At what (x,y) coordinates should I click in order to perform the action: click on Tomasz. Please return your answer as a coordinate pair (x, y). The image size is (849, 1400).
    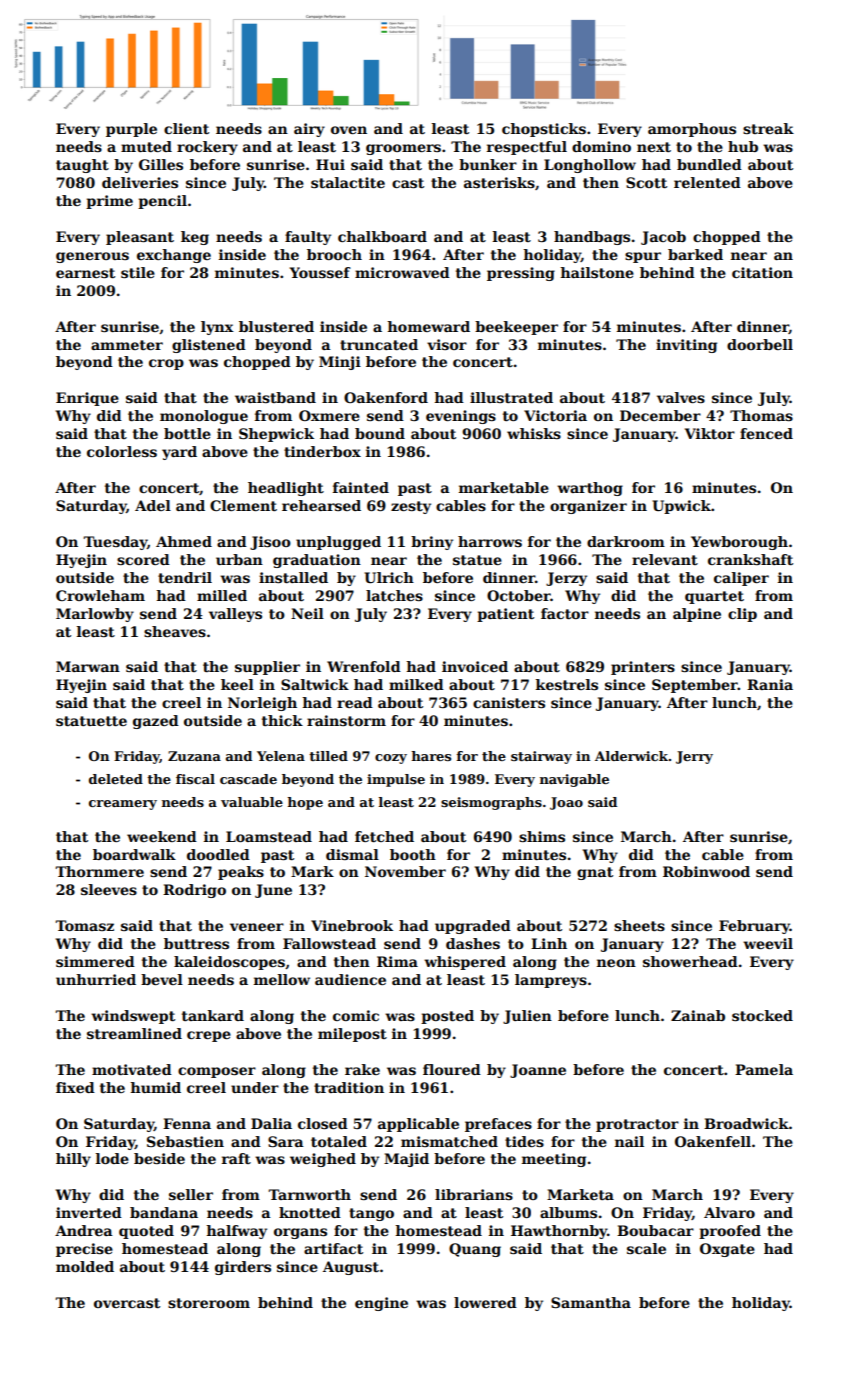
    Looking at the image, I should click on (84, 925).
